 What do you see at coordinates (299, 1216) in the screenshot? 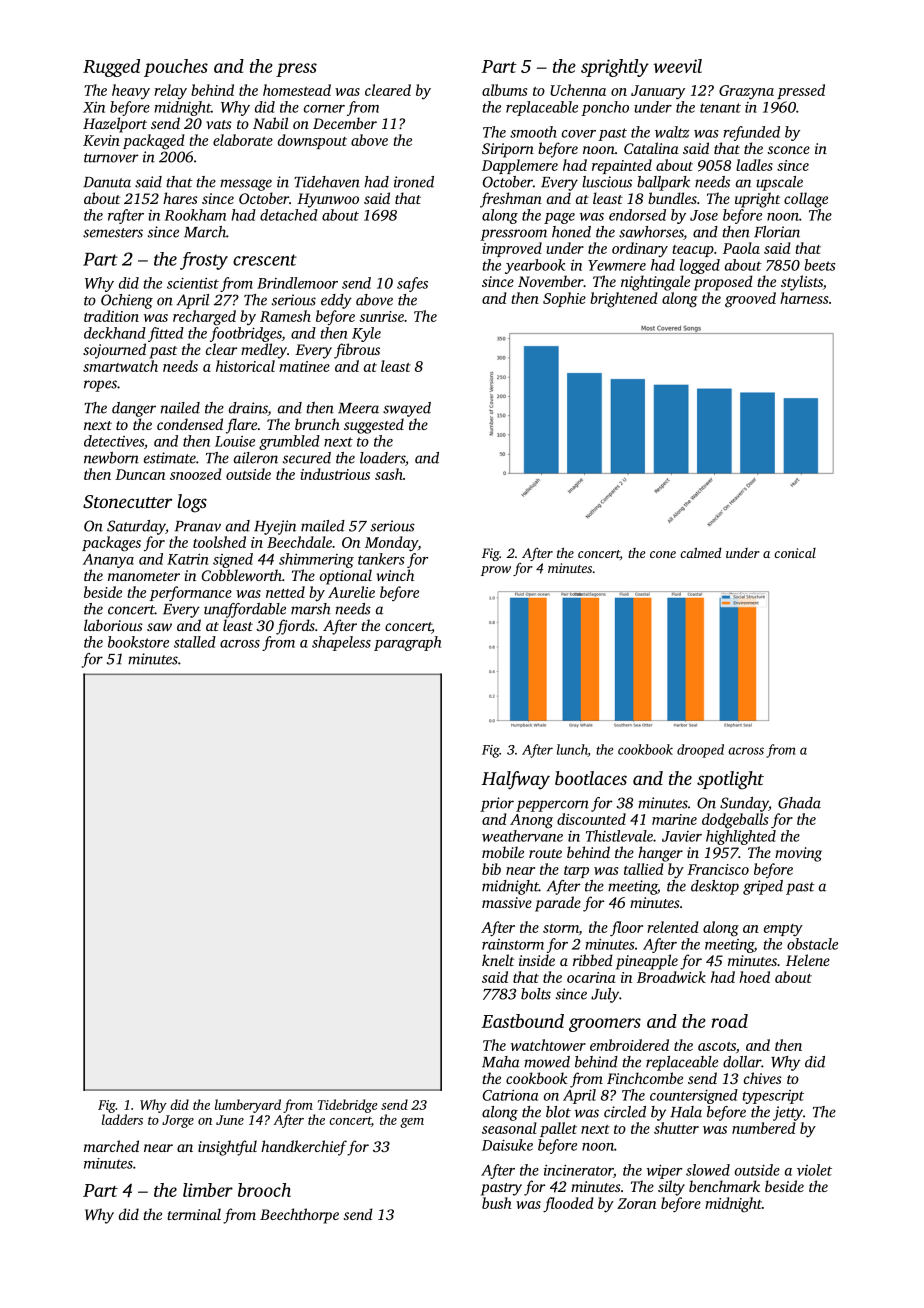
I see `Beechthorpe` at bounding box center [299, 1216].
